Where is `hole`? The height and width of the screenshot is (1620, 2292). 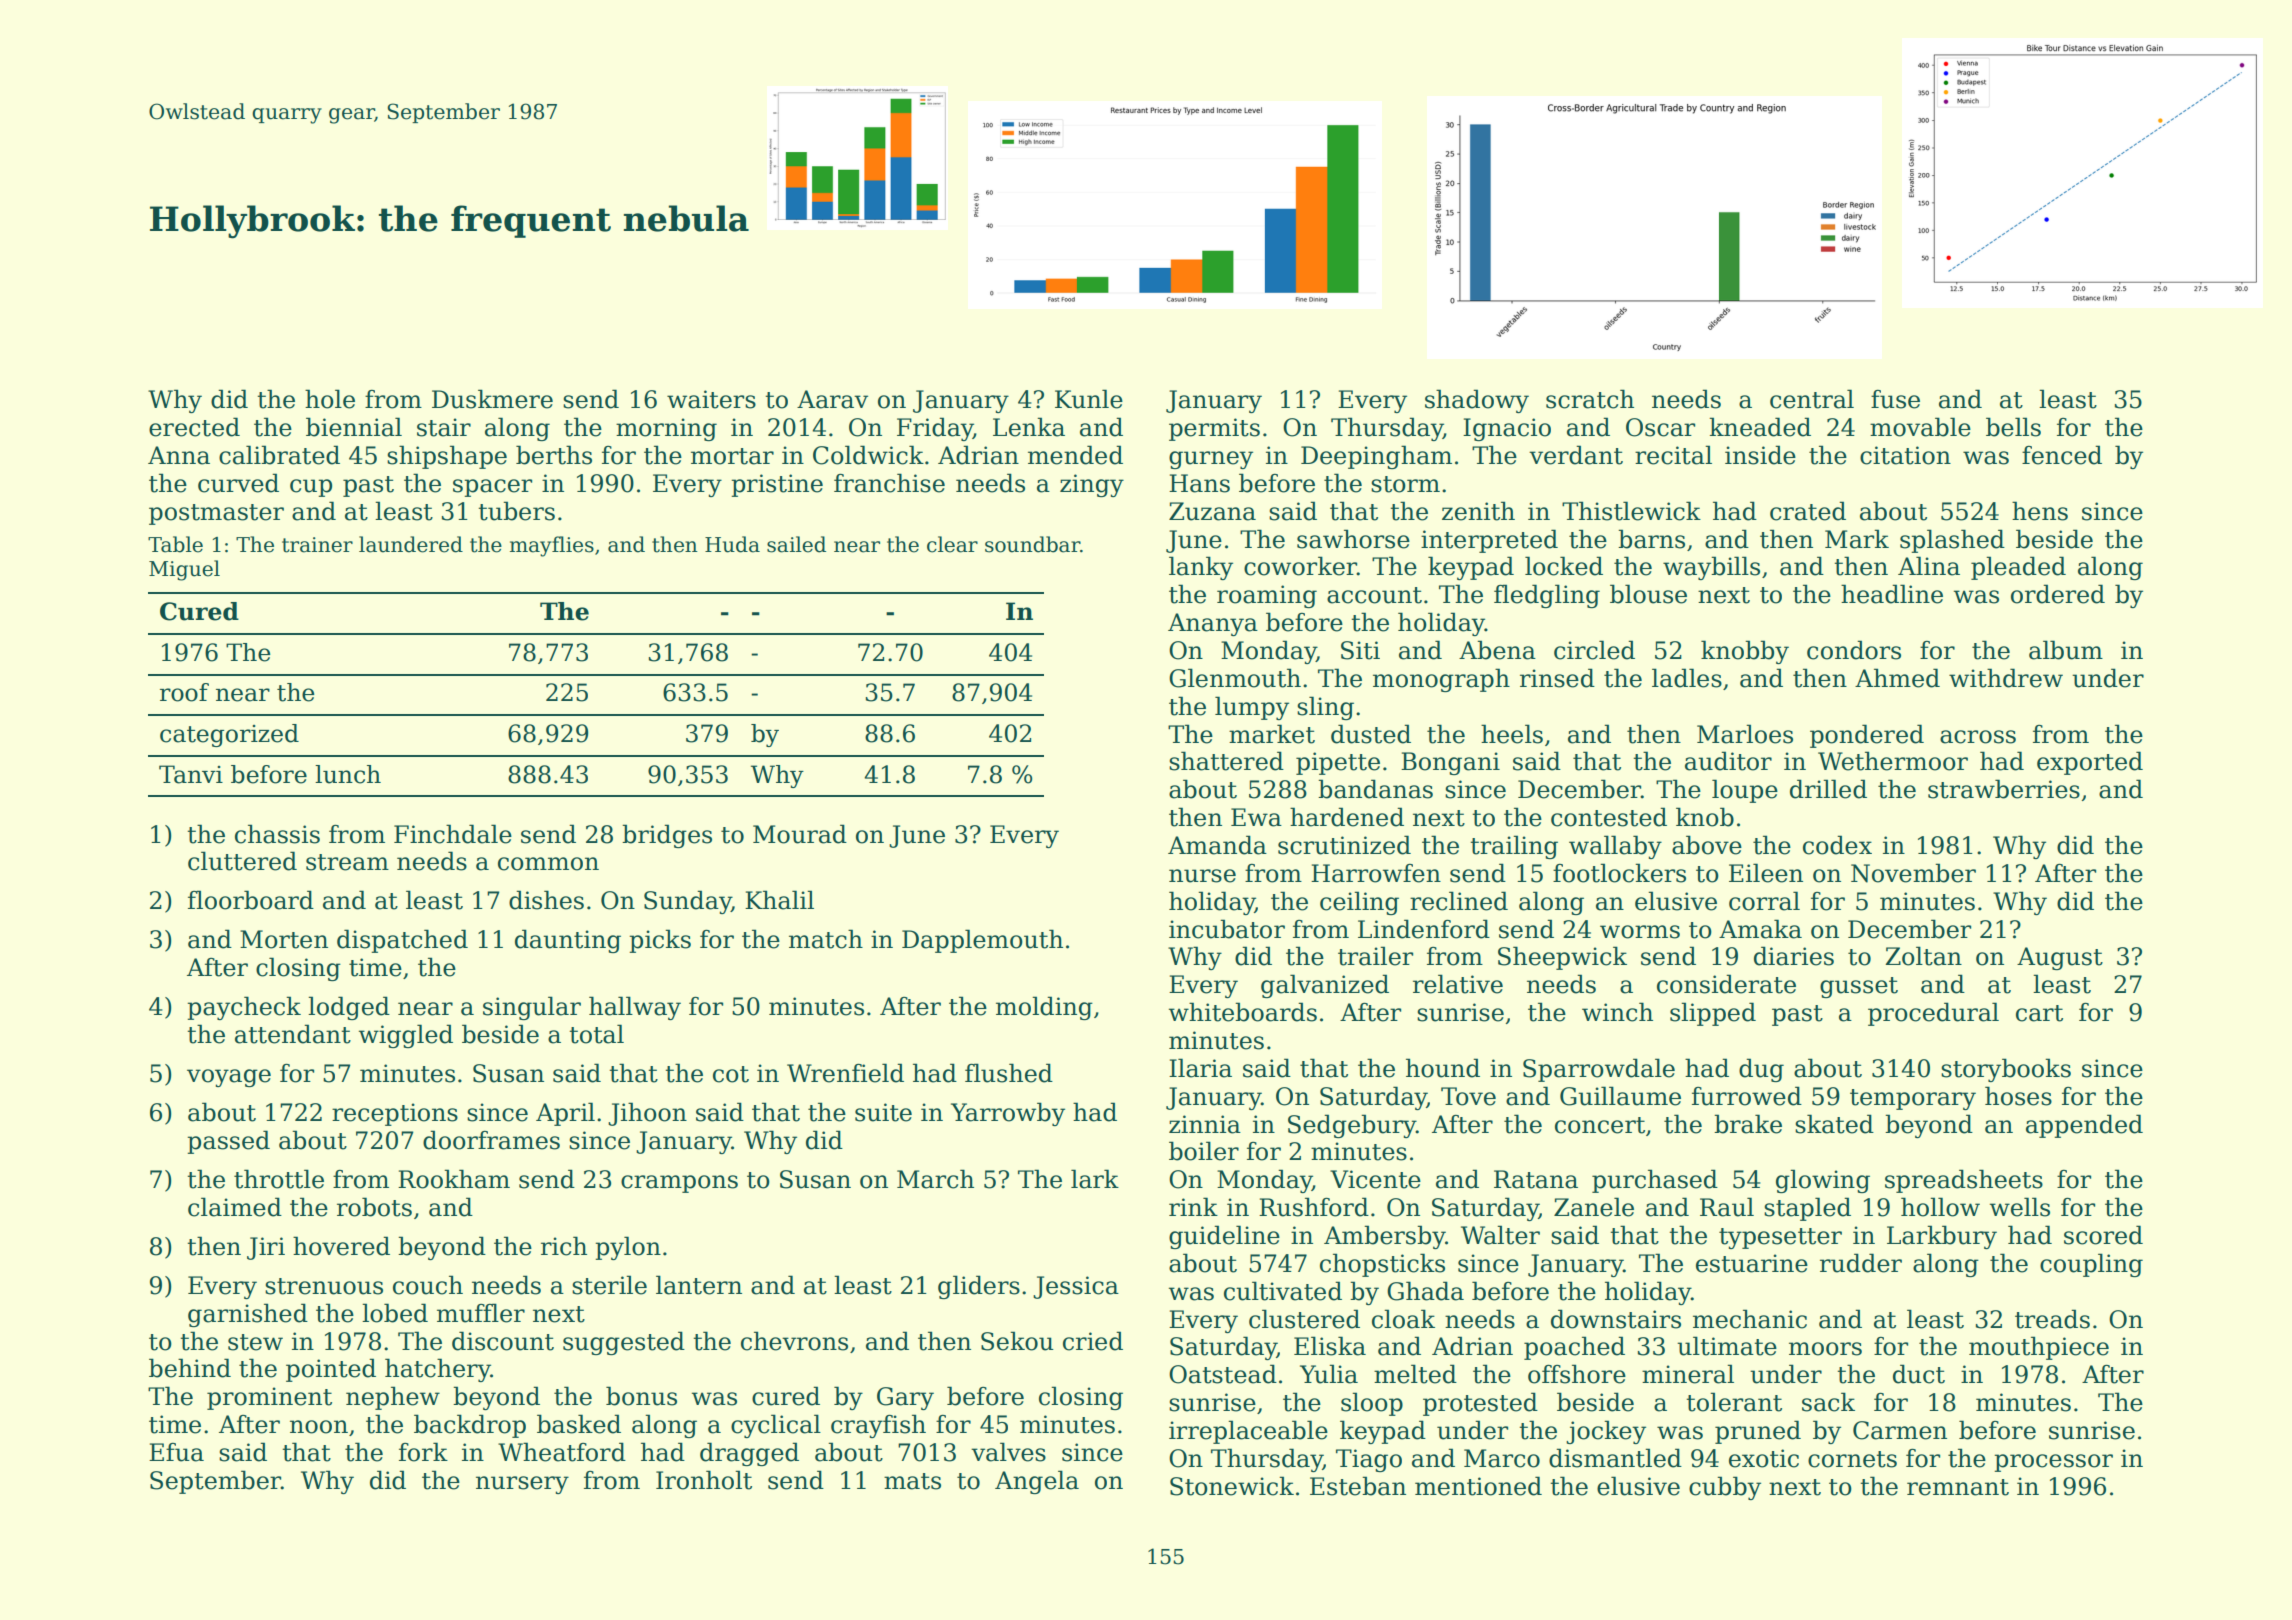 hole is located at coordinates (330, 399).
